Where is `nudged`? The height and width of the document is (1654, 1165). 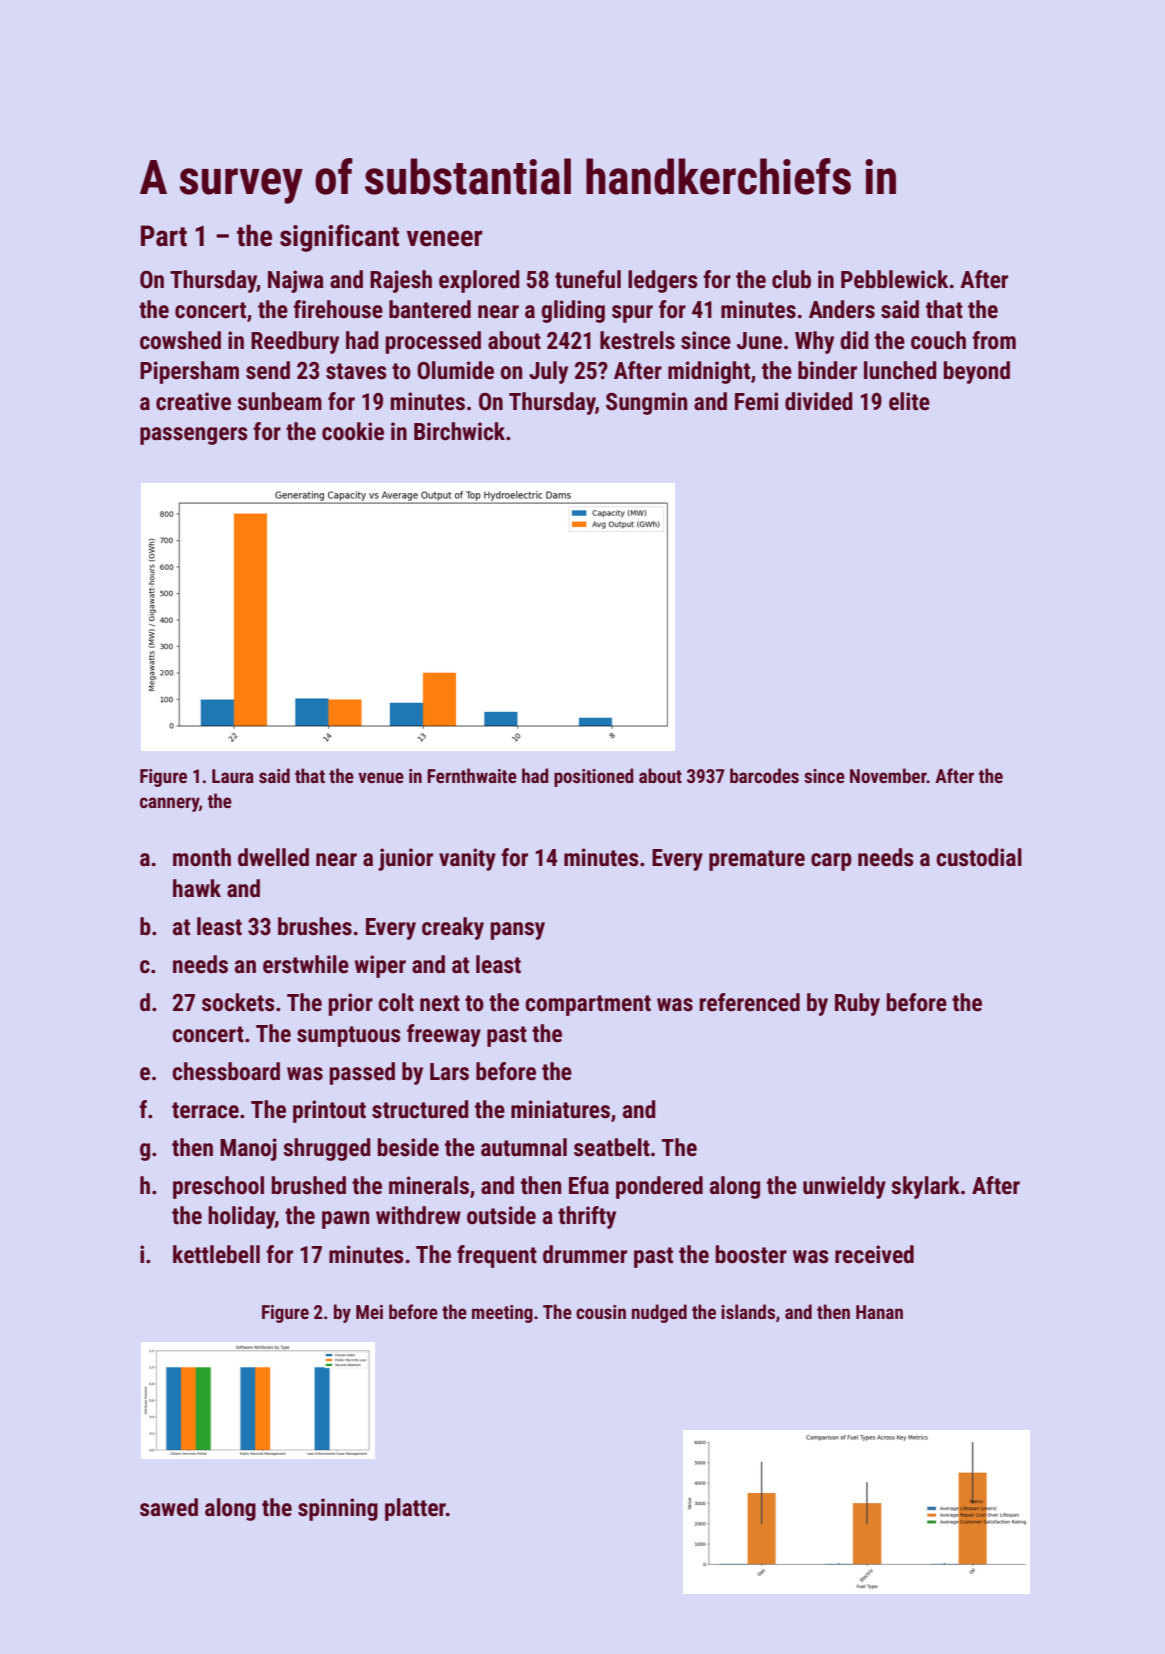 nudged is located at coordinates (659, 1313).
